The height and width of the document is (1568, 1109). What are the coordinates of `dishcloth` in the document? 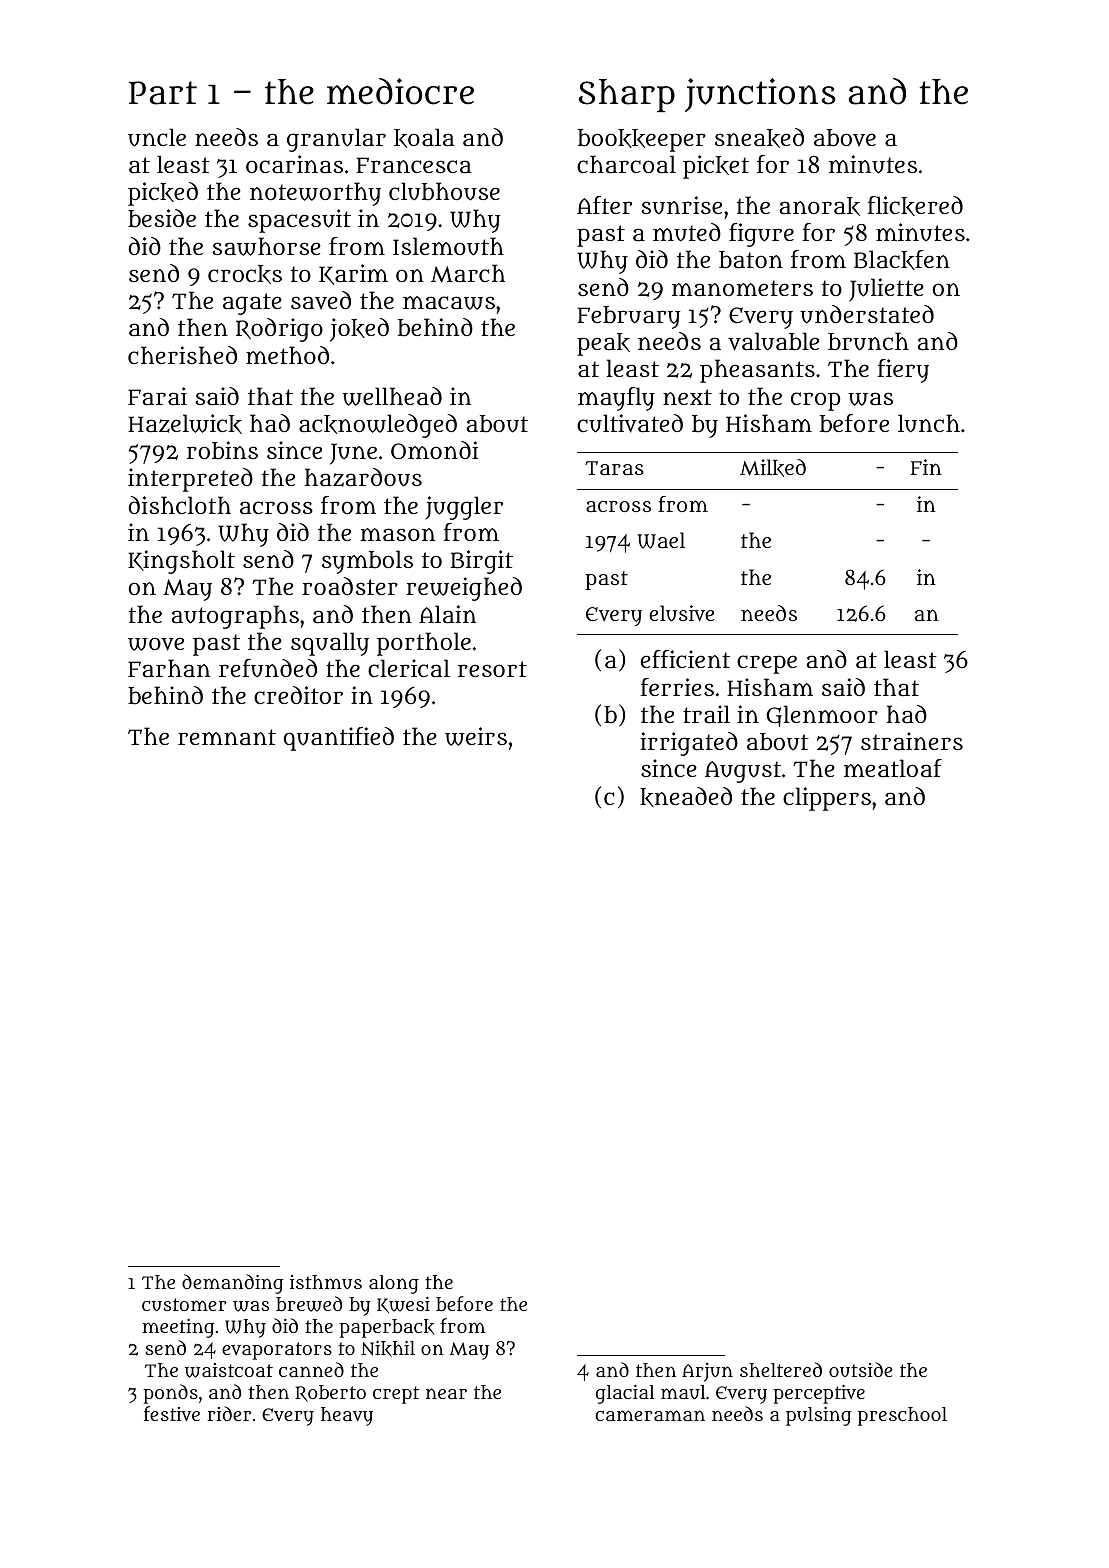 It's located at (180, 505).
